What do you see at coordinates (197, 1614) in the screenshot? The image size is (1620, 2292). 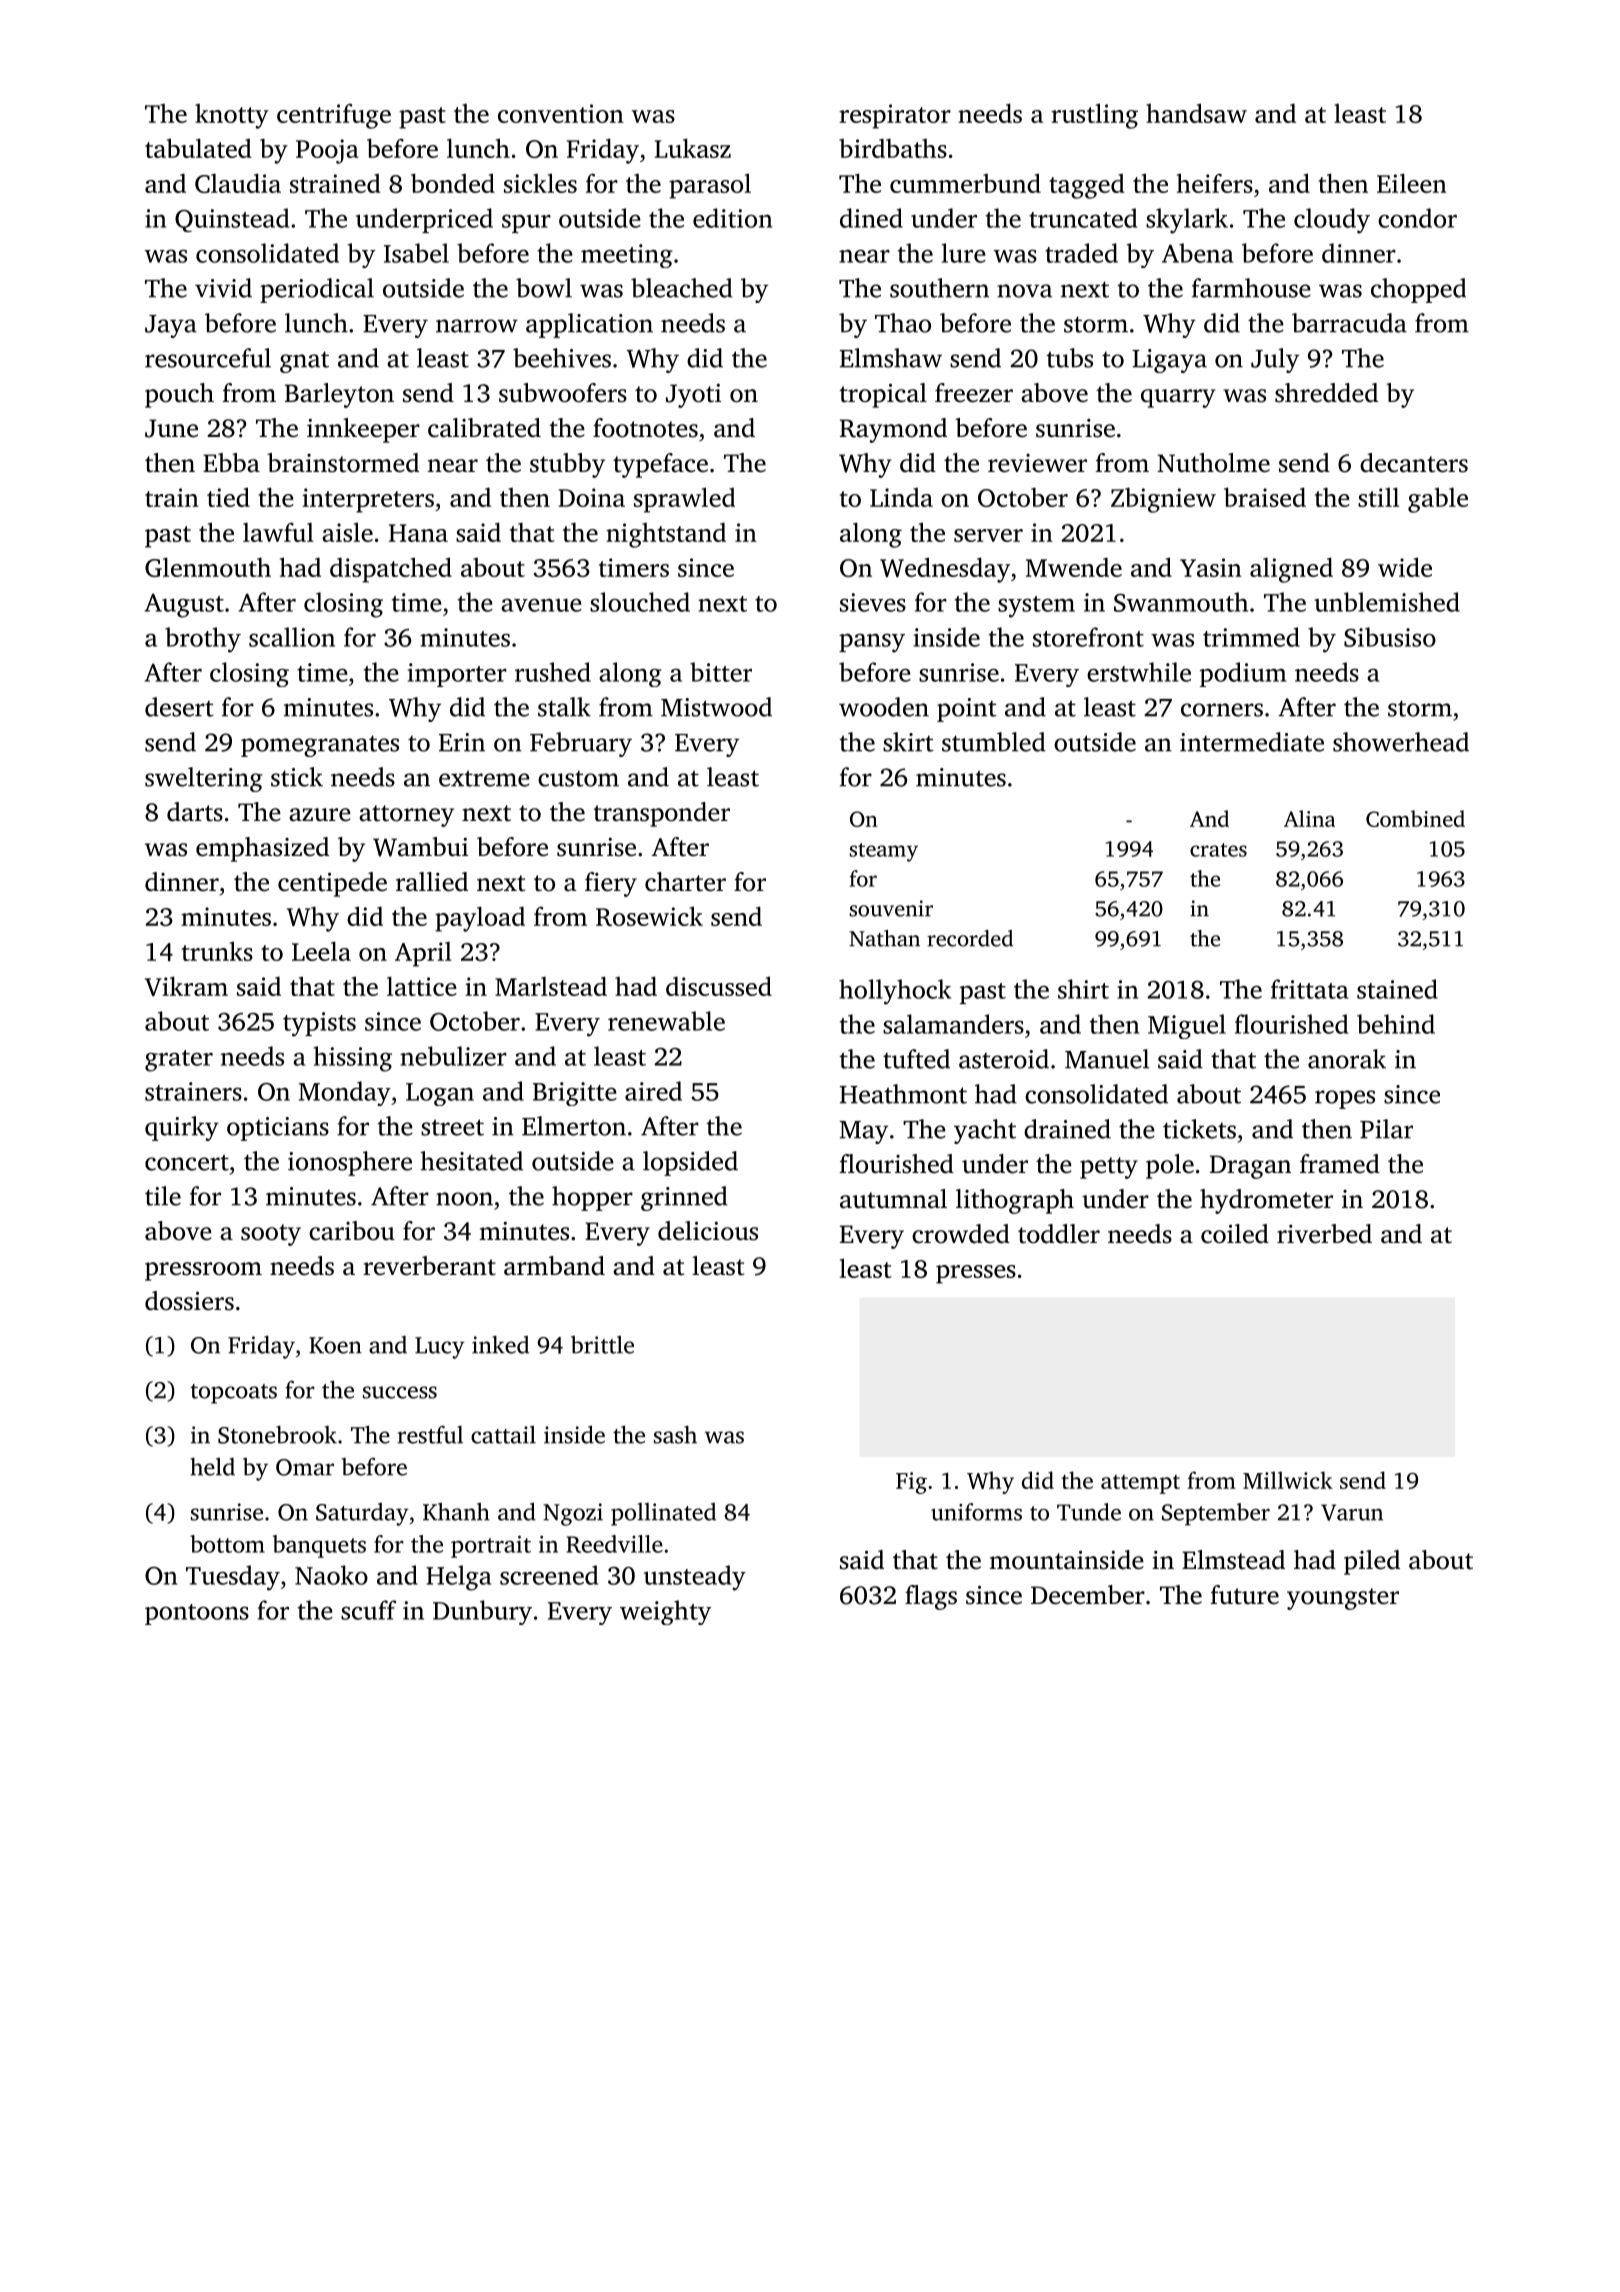 I see `pontoons` at bounding box center [197, 1614].
